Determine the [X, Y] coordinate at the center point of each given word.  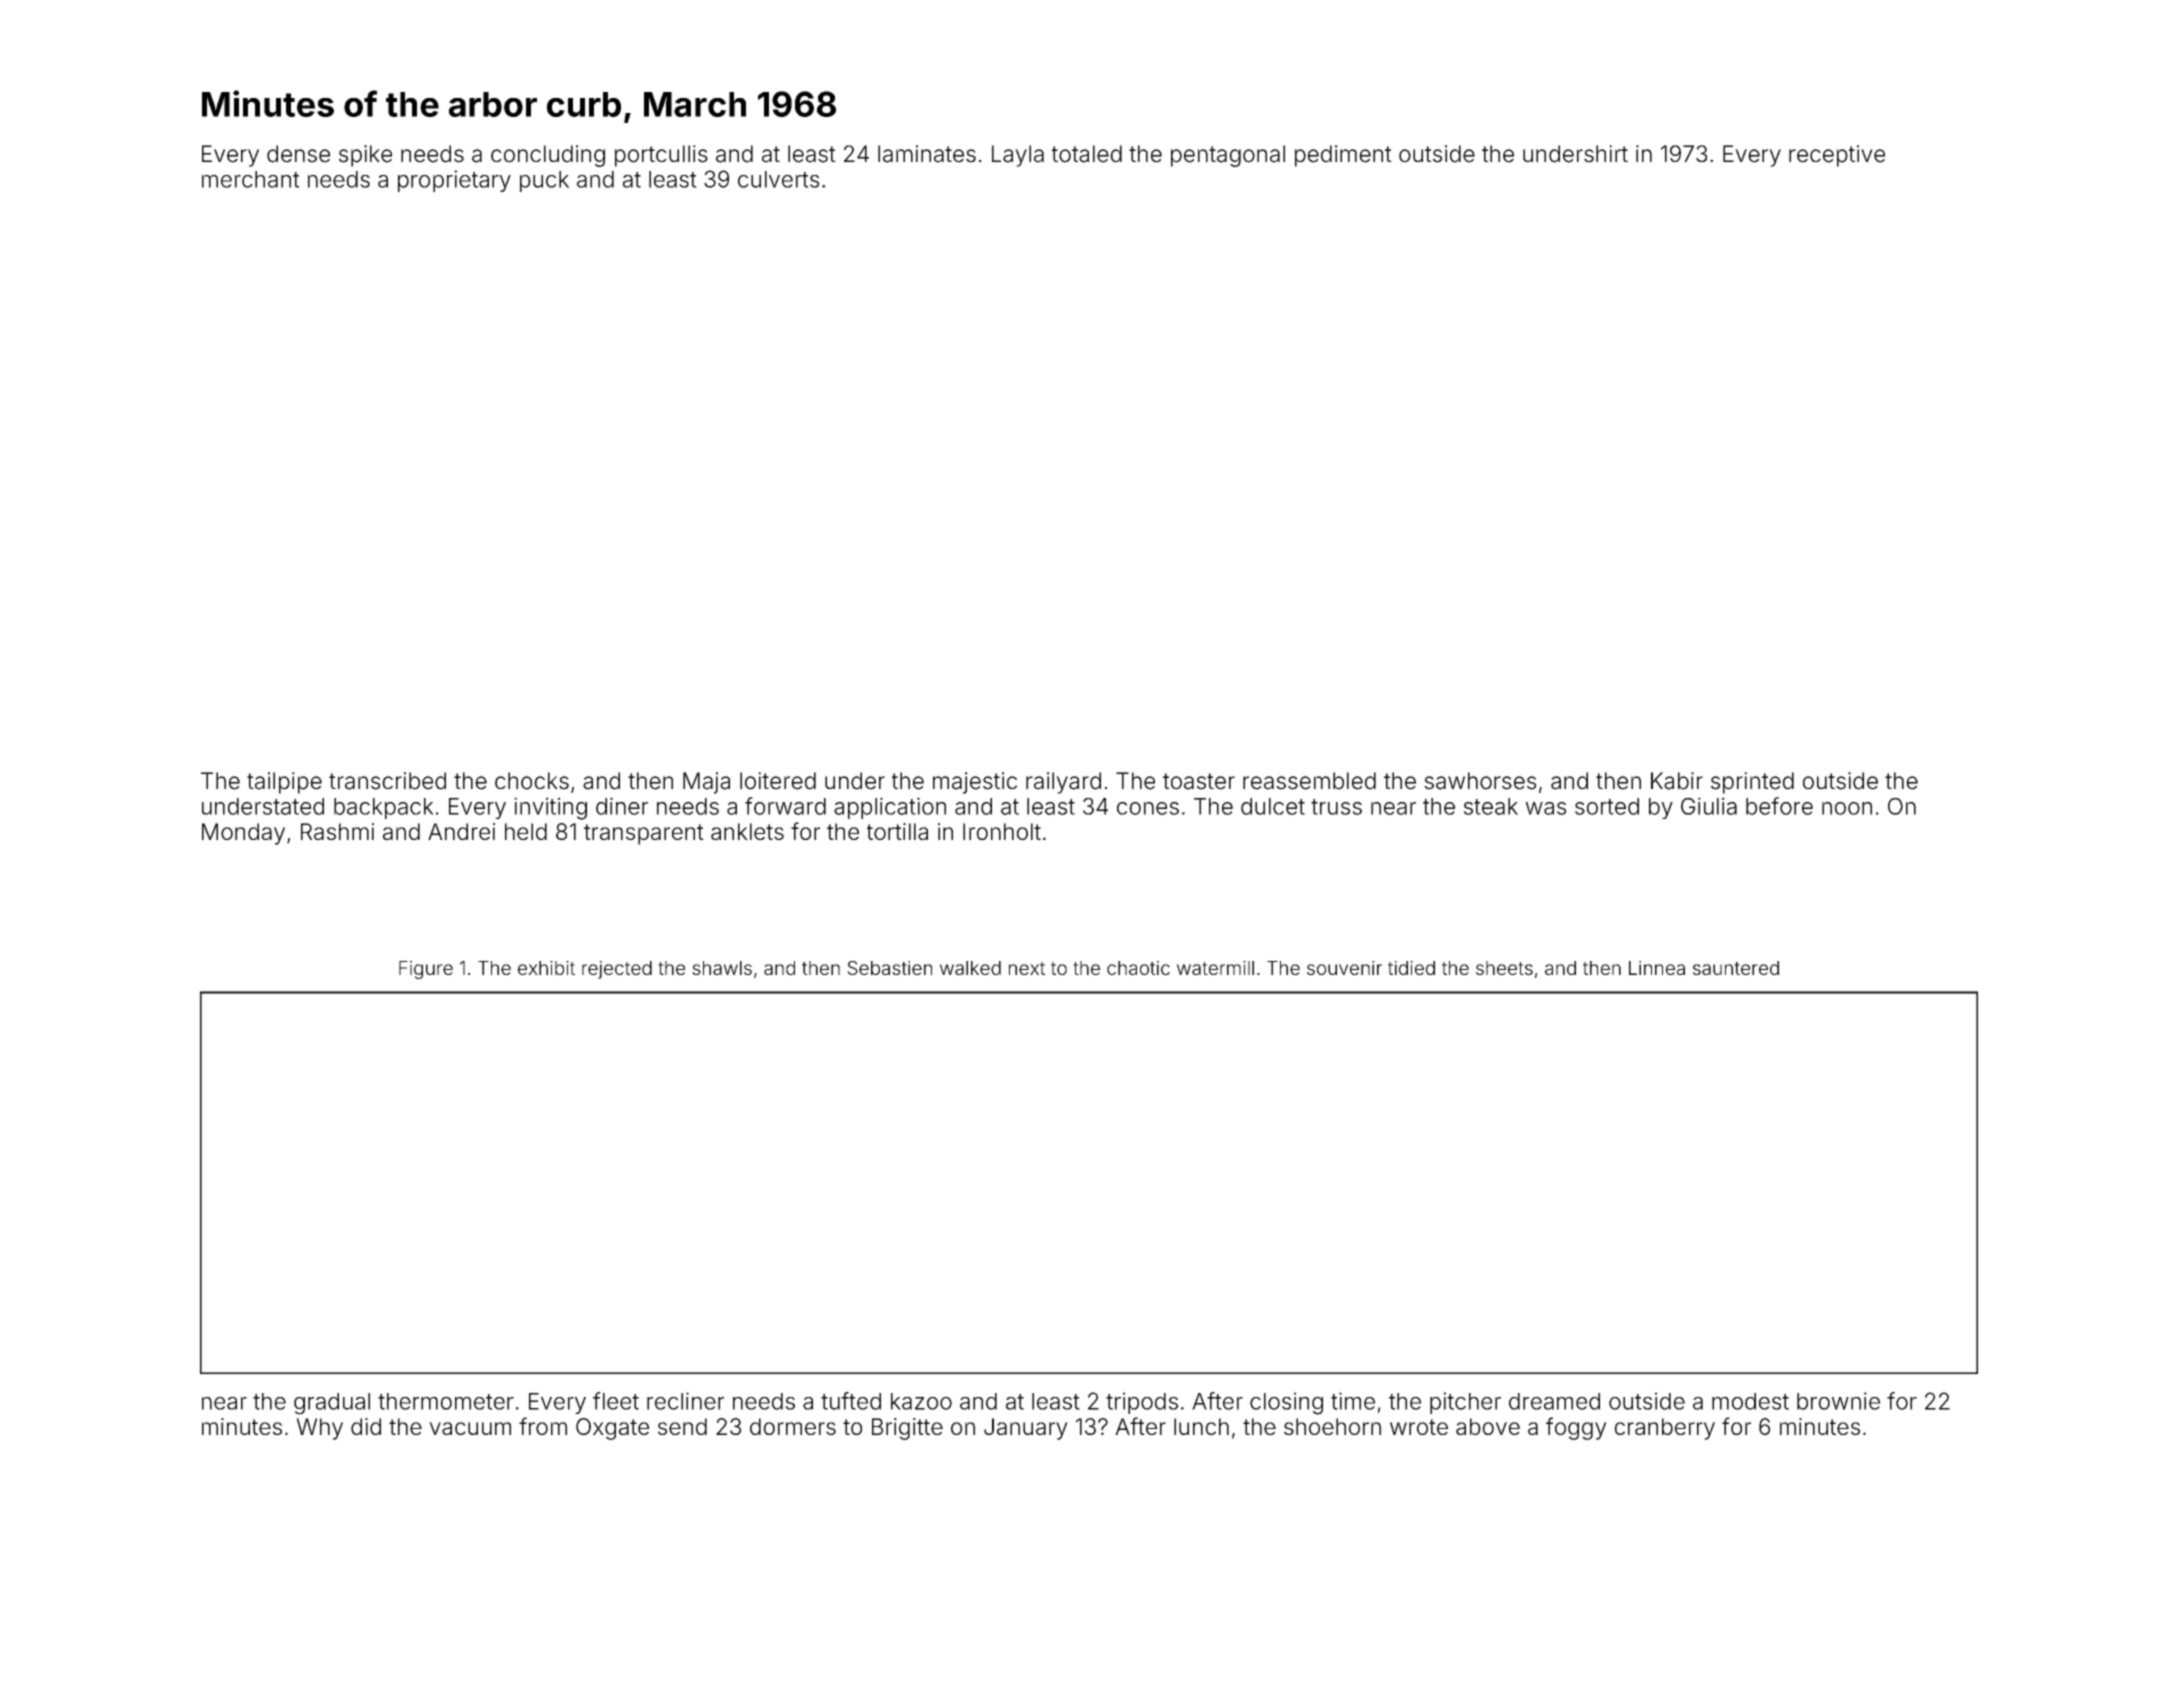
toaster [1199, 781]
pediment [1343, 156]
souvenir [1344, 968]
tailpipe [284, 783]
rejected [617, 970]
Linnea [1657, 968]
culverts [778, 179]
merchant [250, 179]
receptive [1837, 156]
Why [319, 1429]
